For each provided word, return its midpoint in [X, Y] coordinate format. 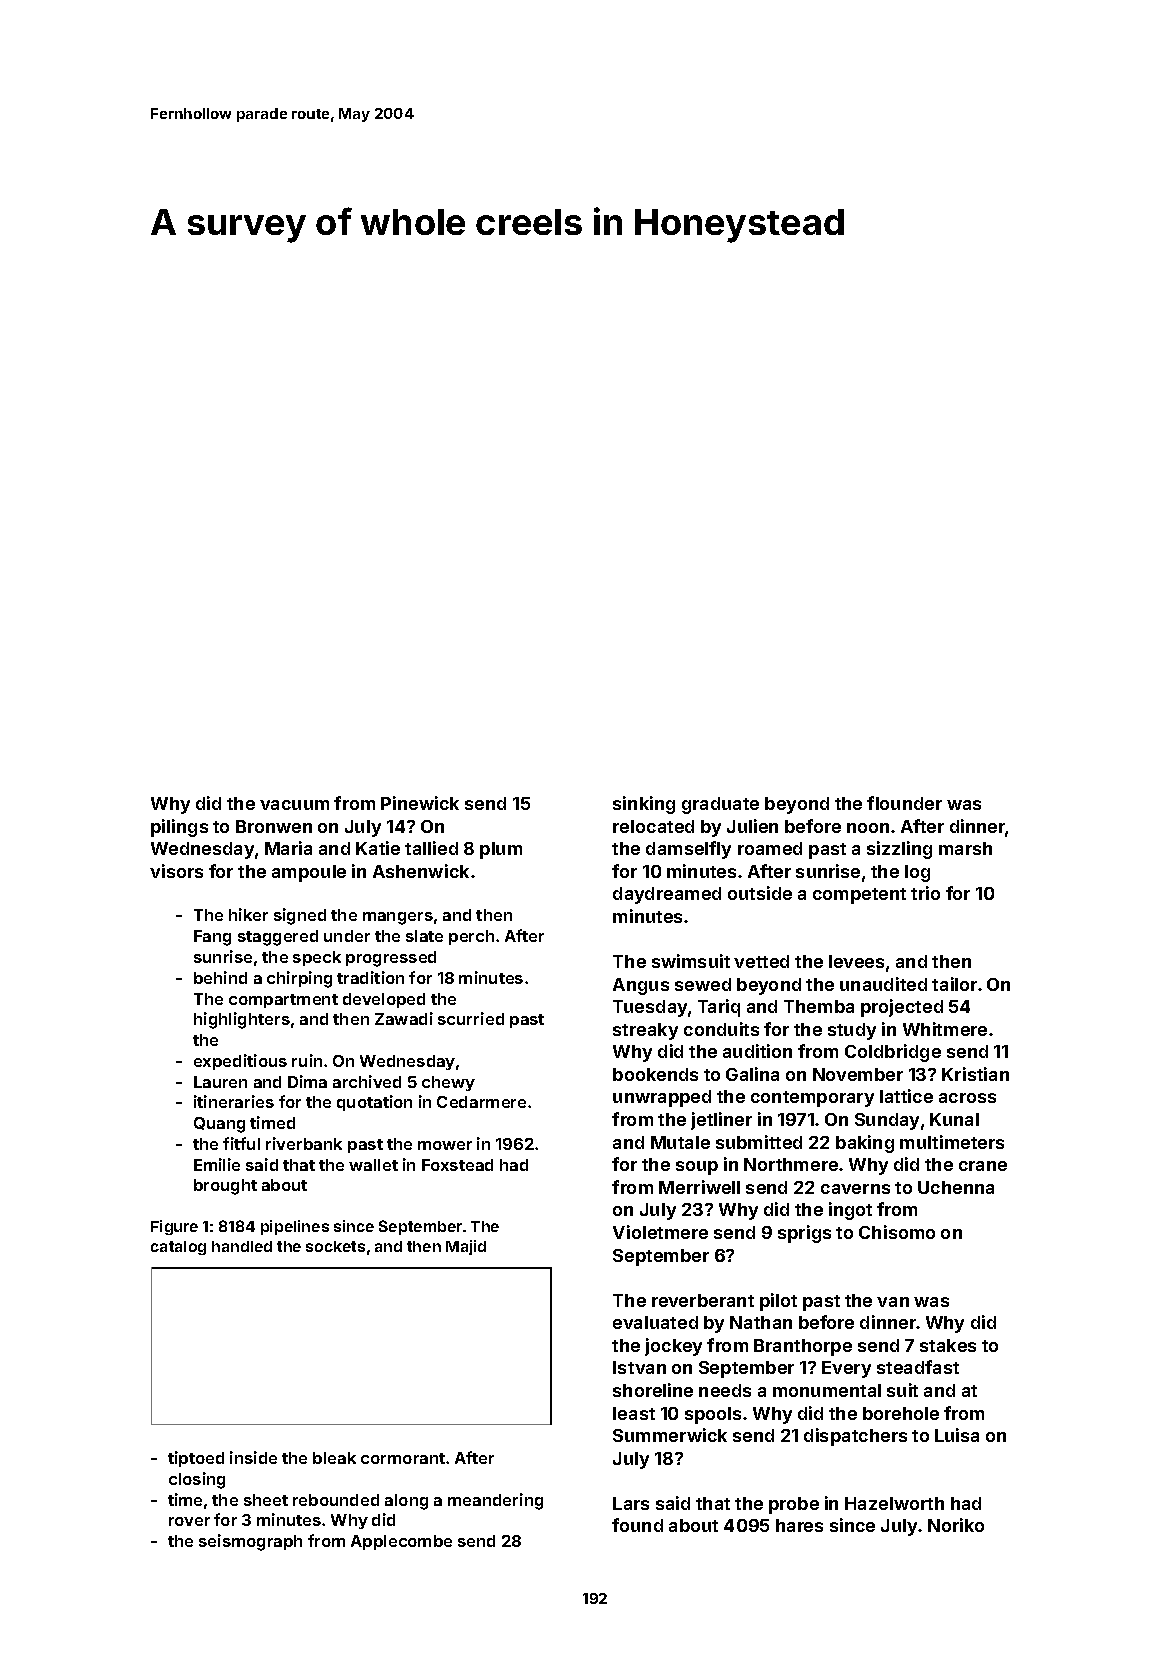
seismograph [250, 1542]
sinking [644, 805]
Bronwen [274, 826]
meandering [495, 1501]
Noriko [956, 1525]
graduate [720, 805]
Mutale [680, 1142]
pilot [778, 1302]
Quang [219, 1125]
